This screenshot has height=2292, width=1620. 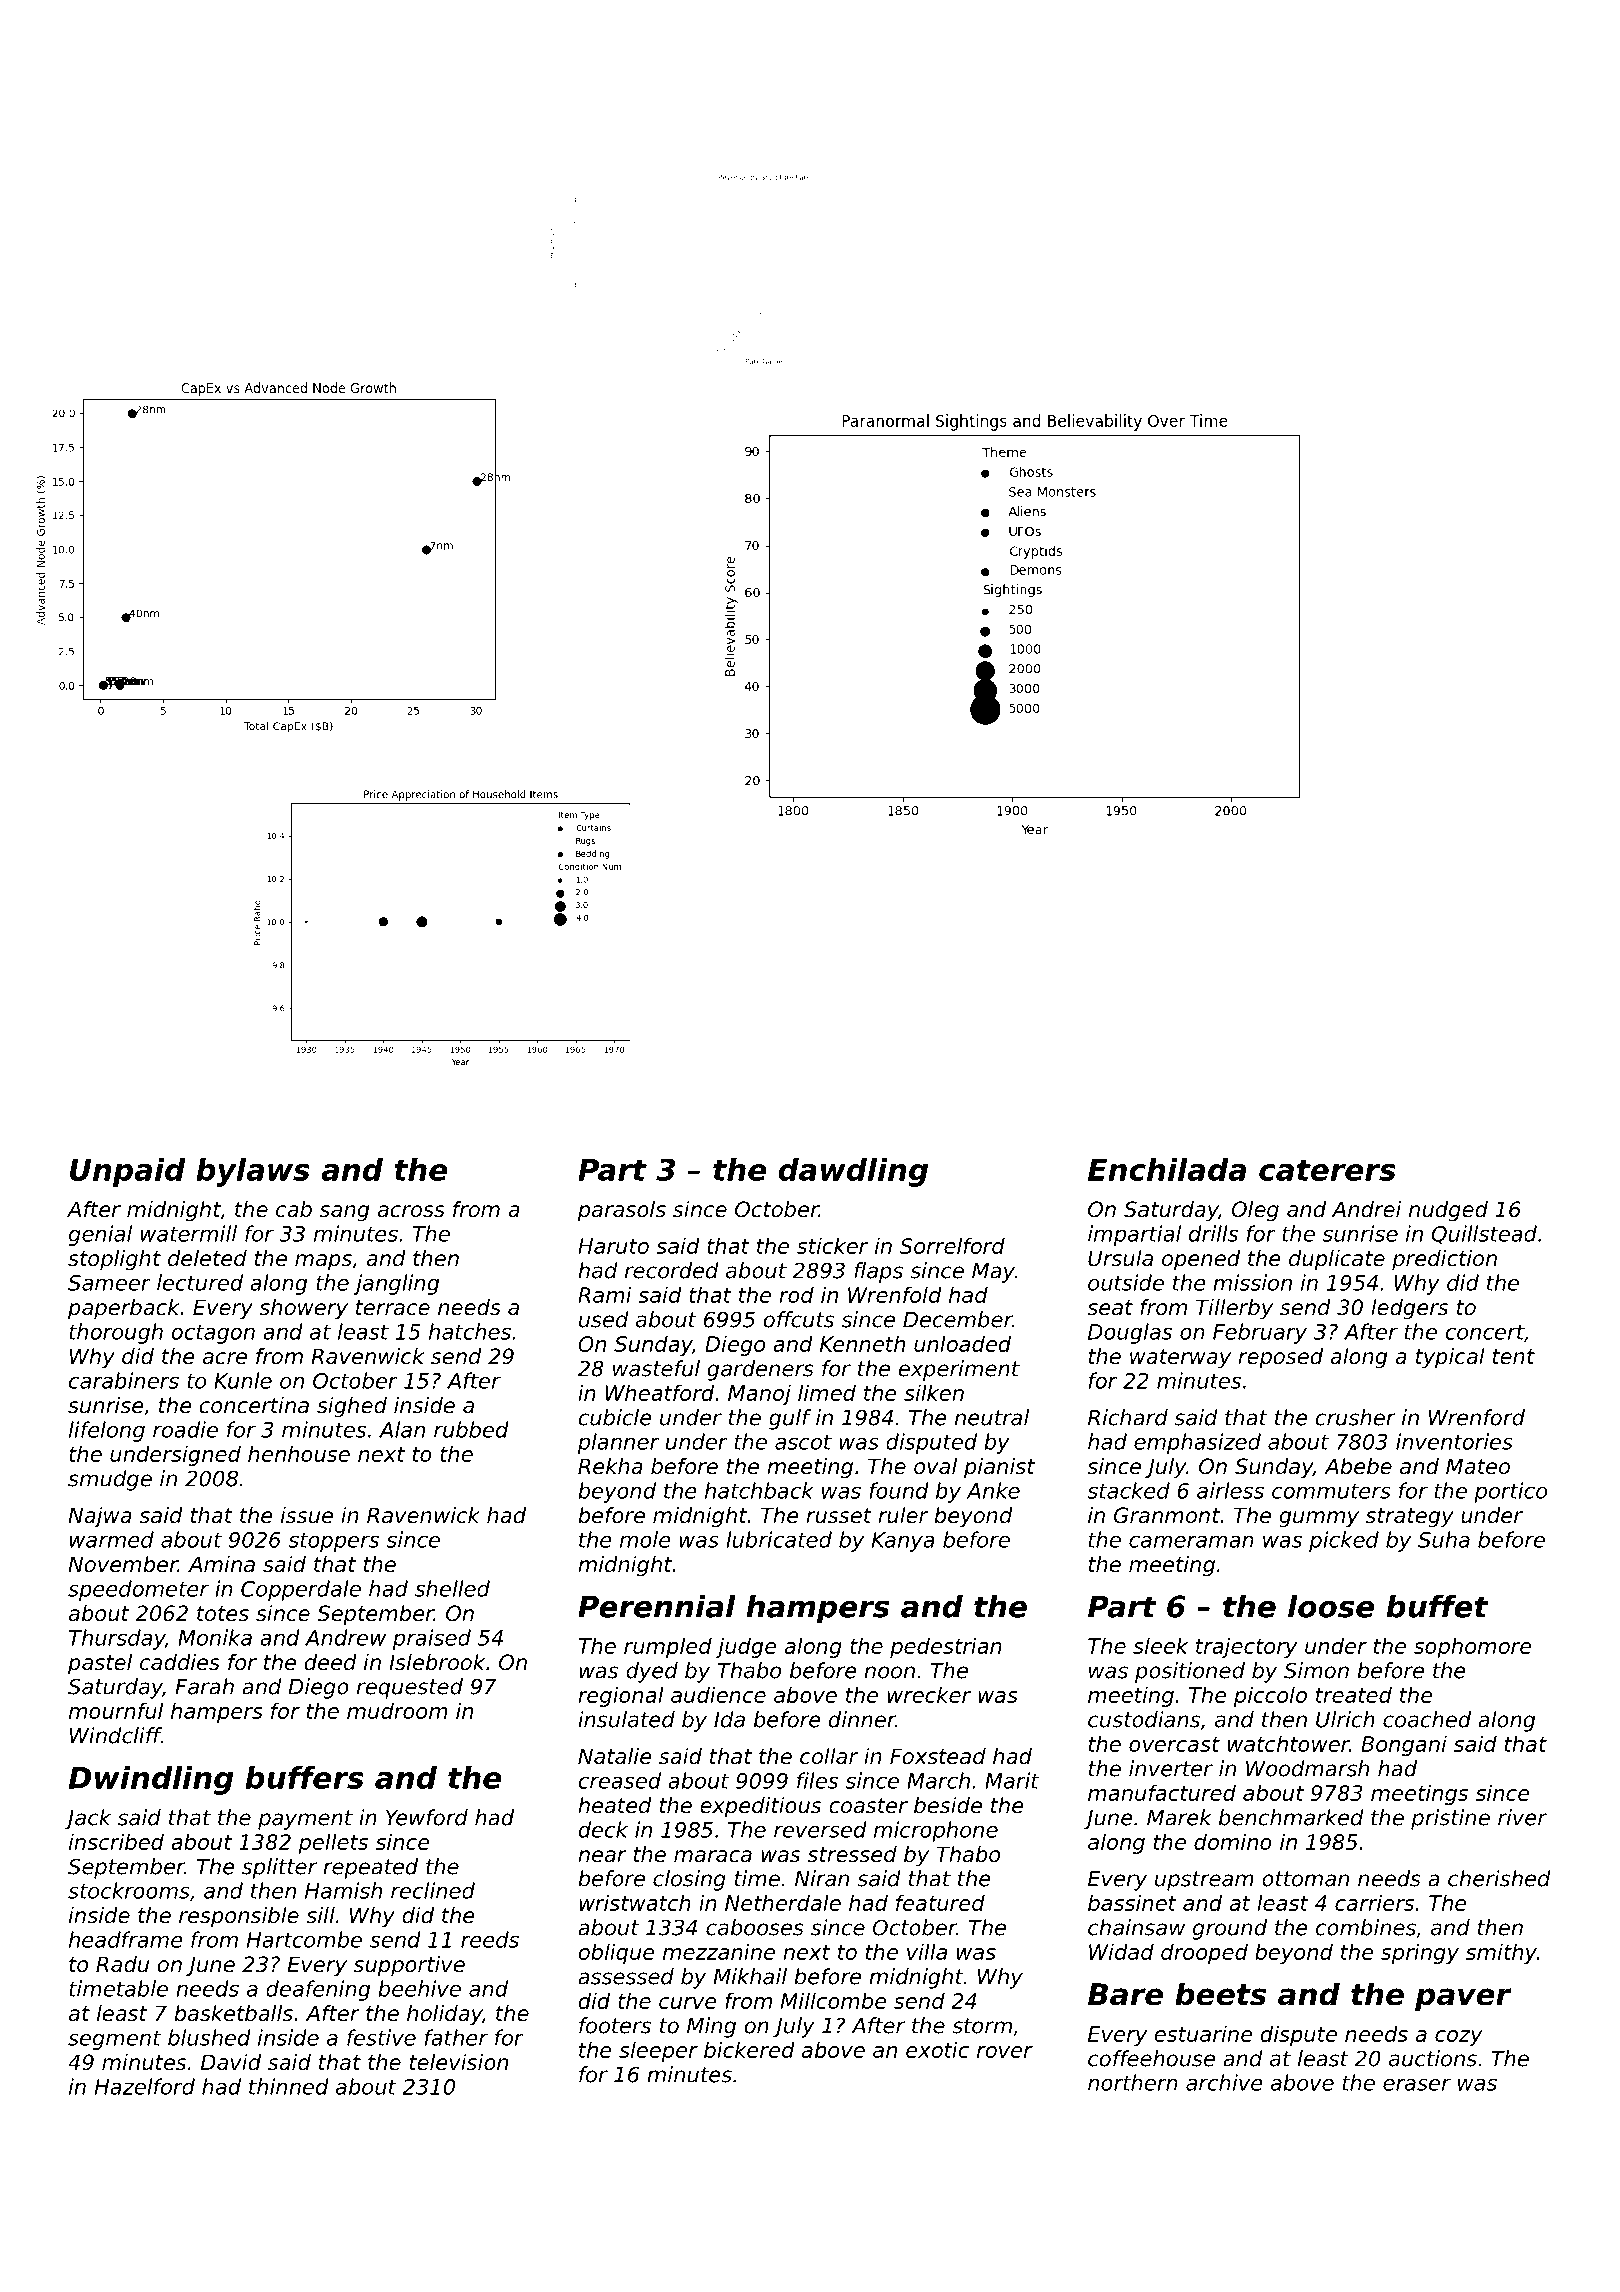 I want to click on stockrooms, so click(x=129, y=1890).
